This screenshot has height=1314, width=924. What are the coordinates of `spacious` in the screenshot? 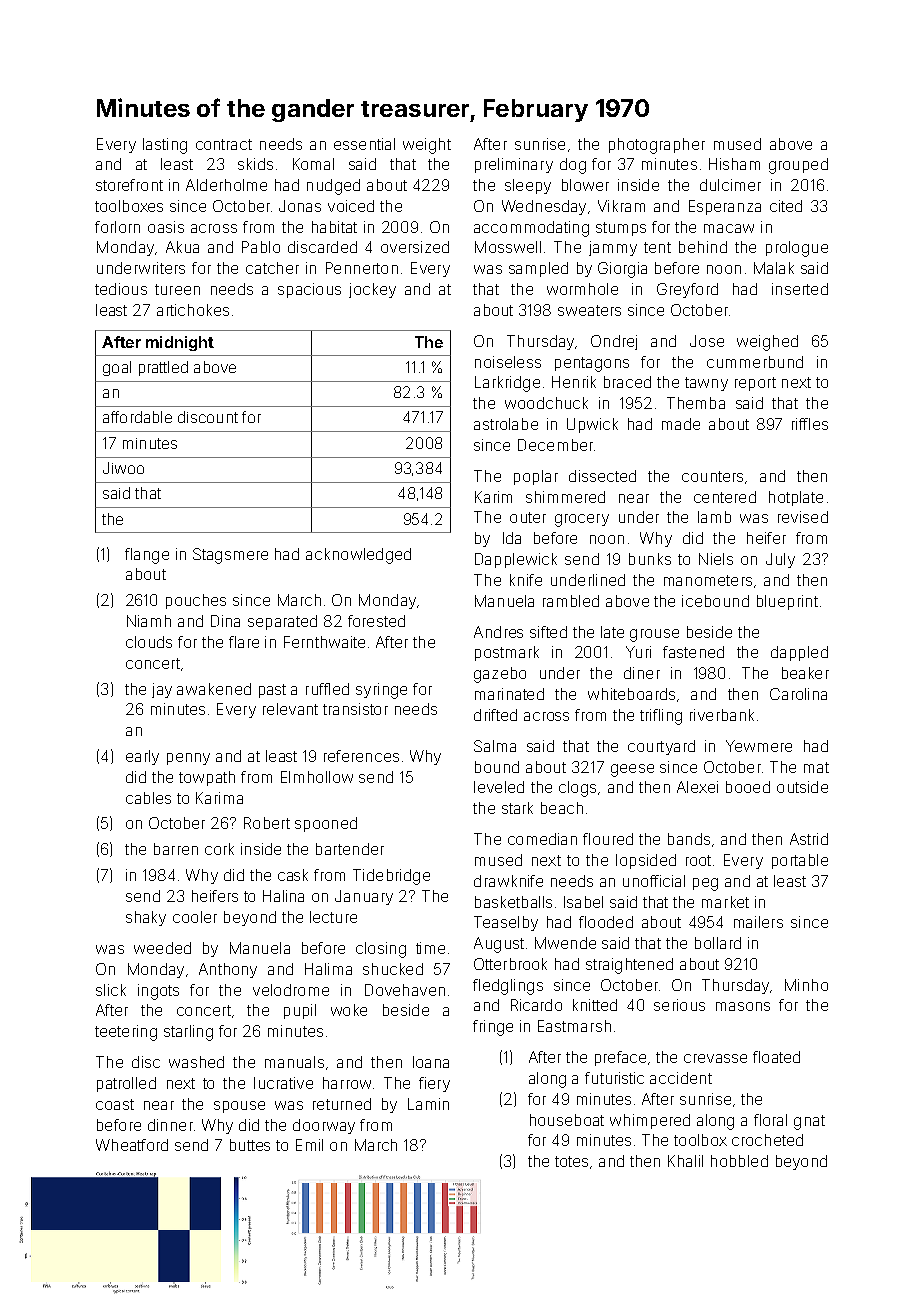 It's located at (309, 290).
